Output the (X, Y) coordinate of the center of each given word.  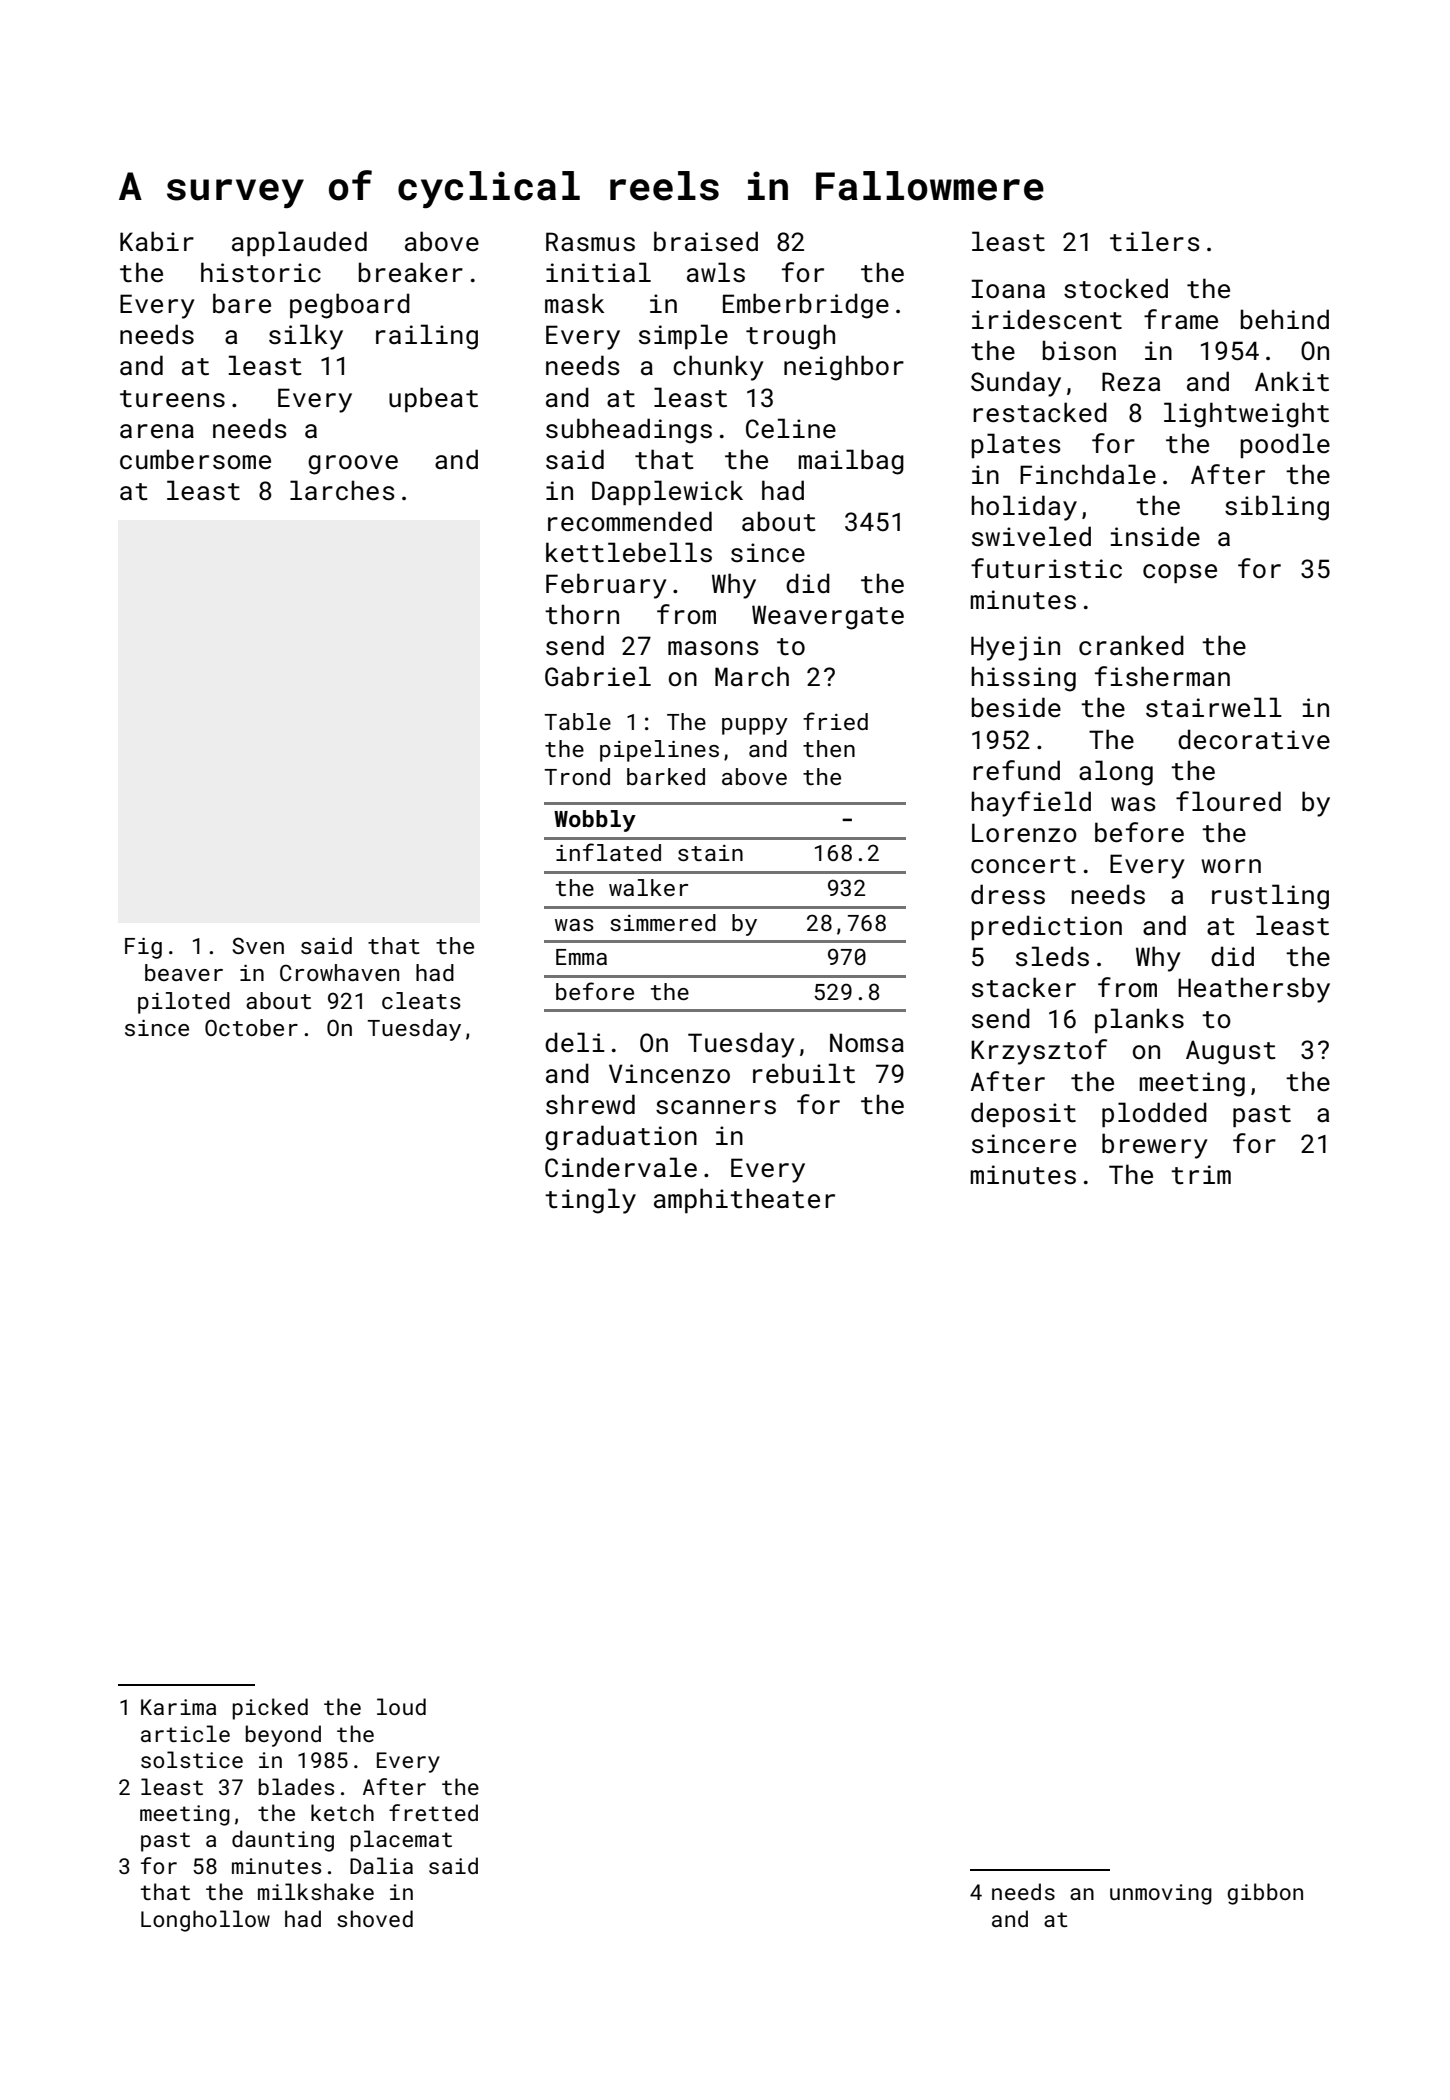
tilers (1155, 241)
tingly (590, 1201)
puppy (755, 726)
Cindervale (621, 1167)
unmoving (1161, 1894)
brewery (1155, 1146)
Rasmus (590, 242)
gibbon (1265, 1894)
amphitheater (744, 1200)
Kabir (157, 241)
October (251, 1027)
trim (1201, 1175)
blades (296, 1786)
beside (1016, 707)
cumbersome (195, 459)
